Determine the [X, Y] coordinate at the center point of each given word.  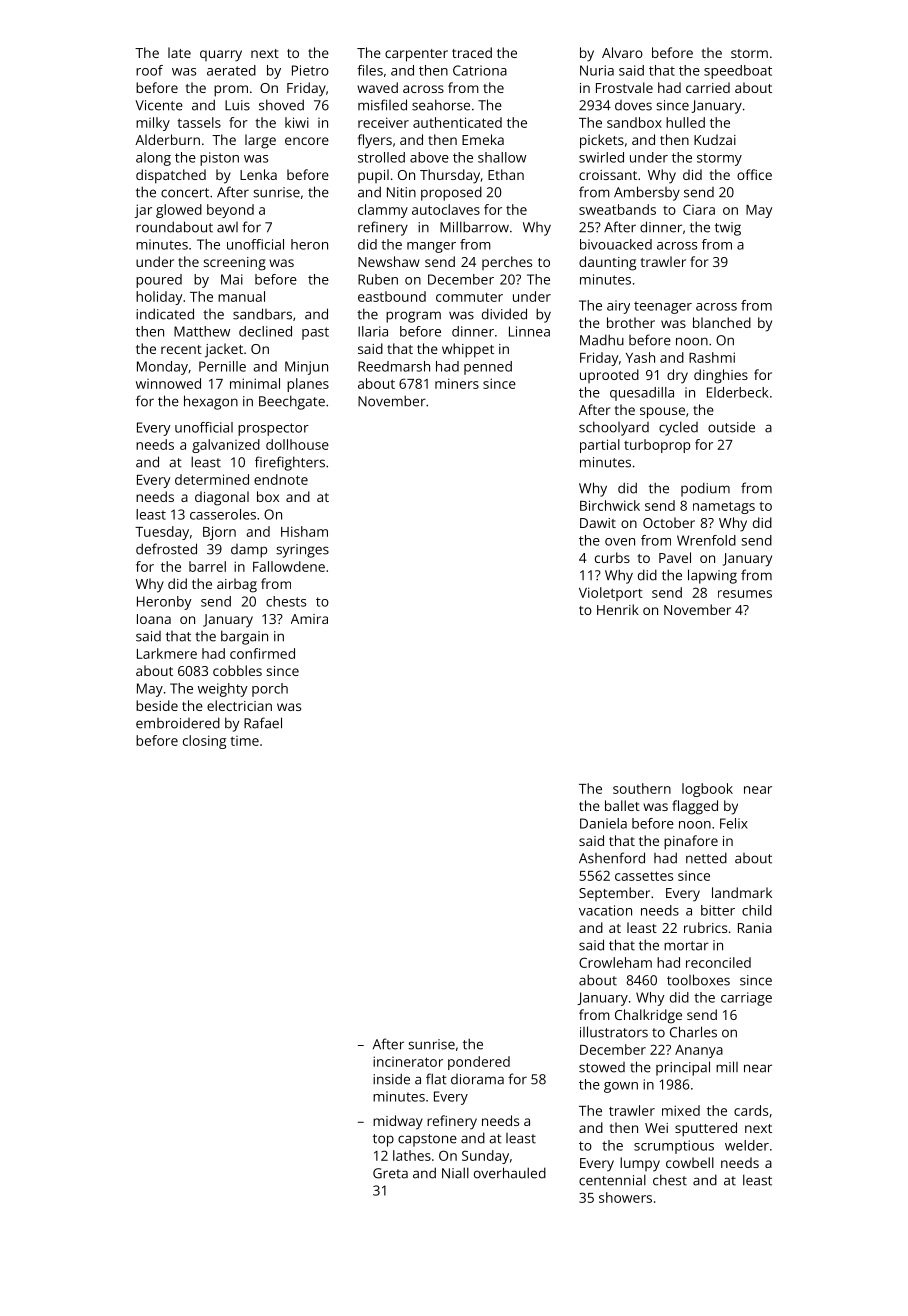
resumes [745, 594]
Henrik [618, 609]
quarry [221, 56]
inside [391, 1079]
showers [625, 1197]
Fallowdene [289, 566]
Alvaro [622, 52]
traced [472, 52]
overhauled [510, 1173]
